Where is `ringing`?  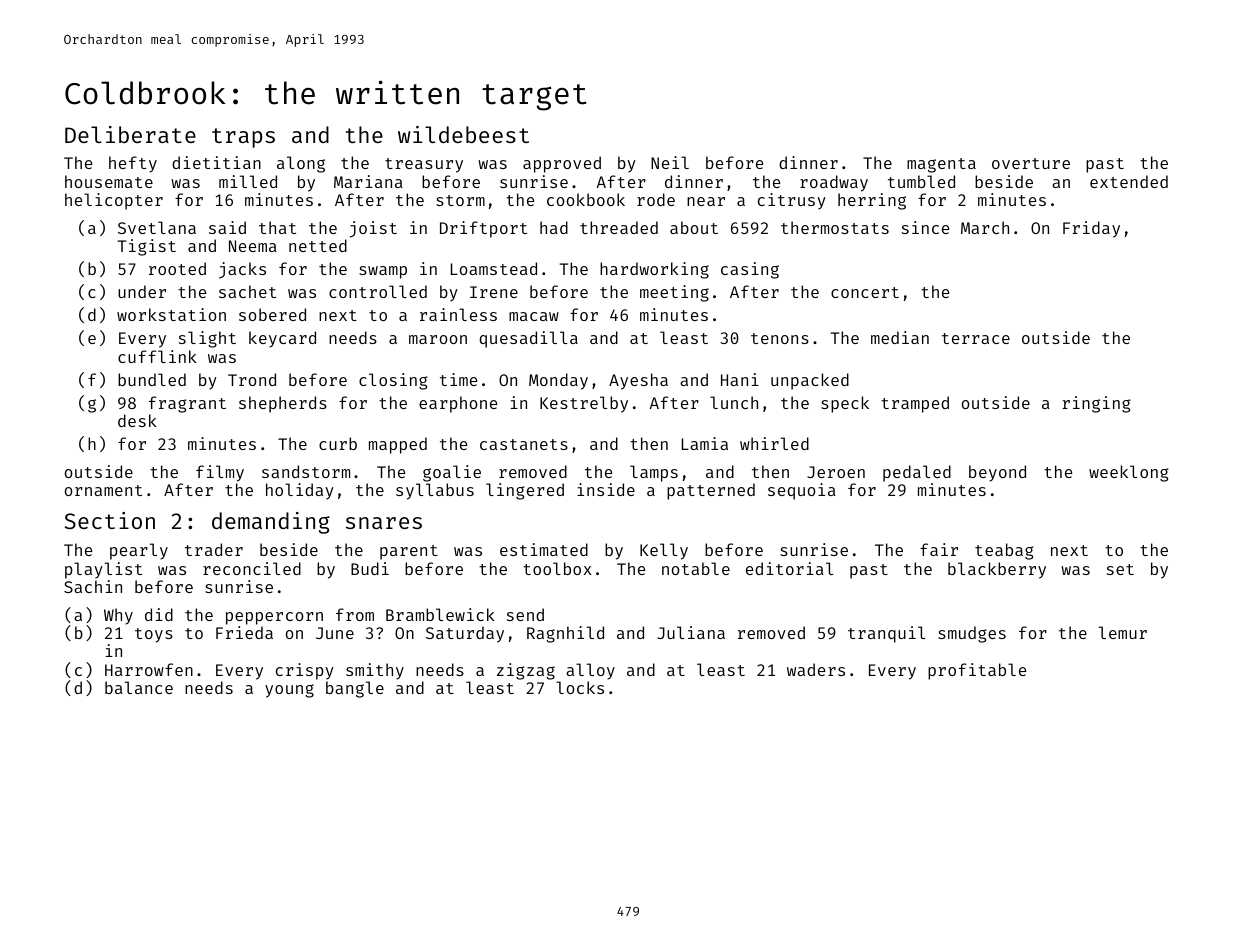 ringing is located at coordinates (1096, 404).
